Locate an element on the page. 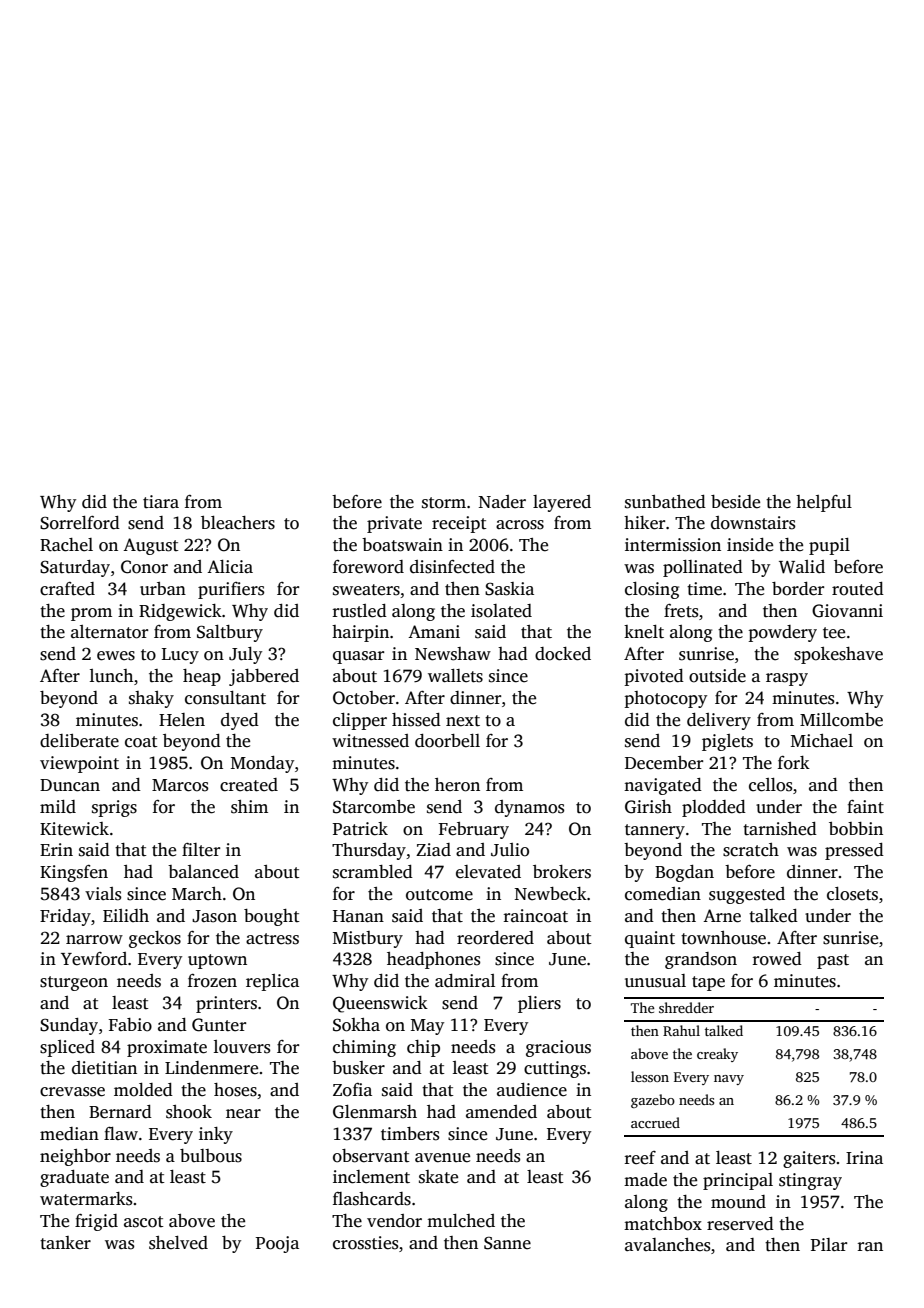 The image size is (924, 1308). reordered is located at coordinates (495, 938).
